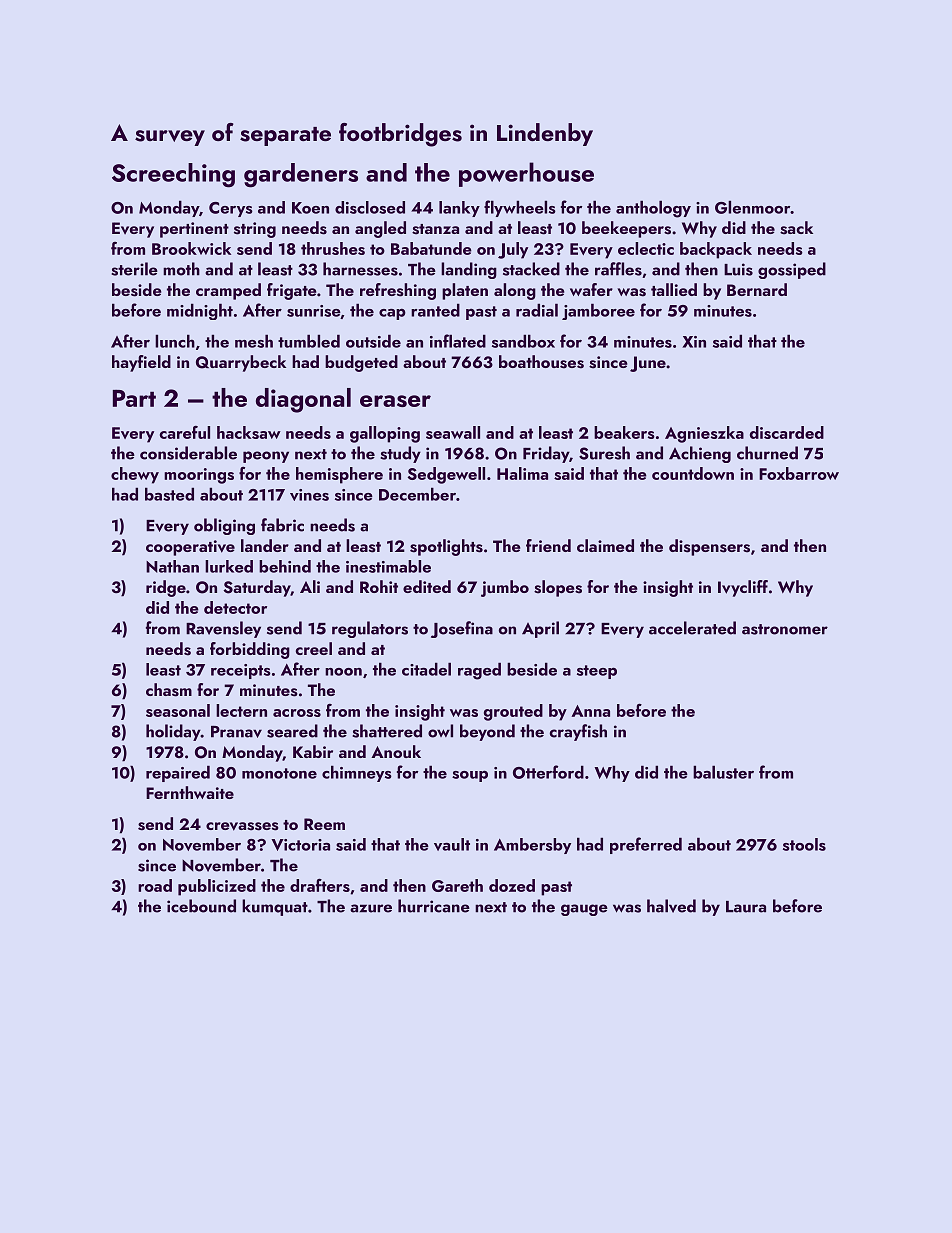 This screenshot has width=952, height=1233. What do you see at coordinates (548, 772) in the screenshot?
I see `Otterford` at bounding box center [548, 772].
